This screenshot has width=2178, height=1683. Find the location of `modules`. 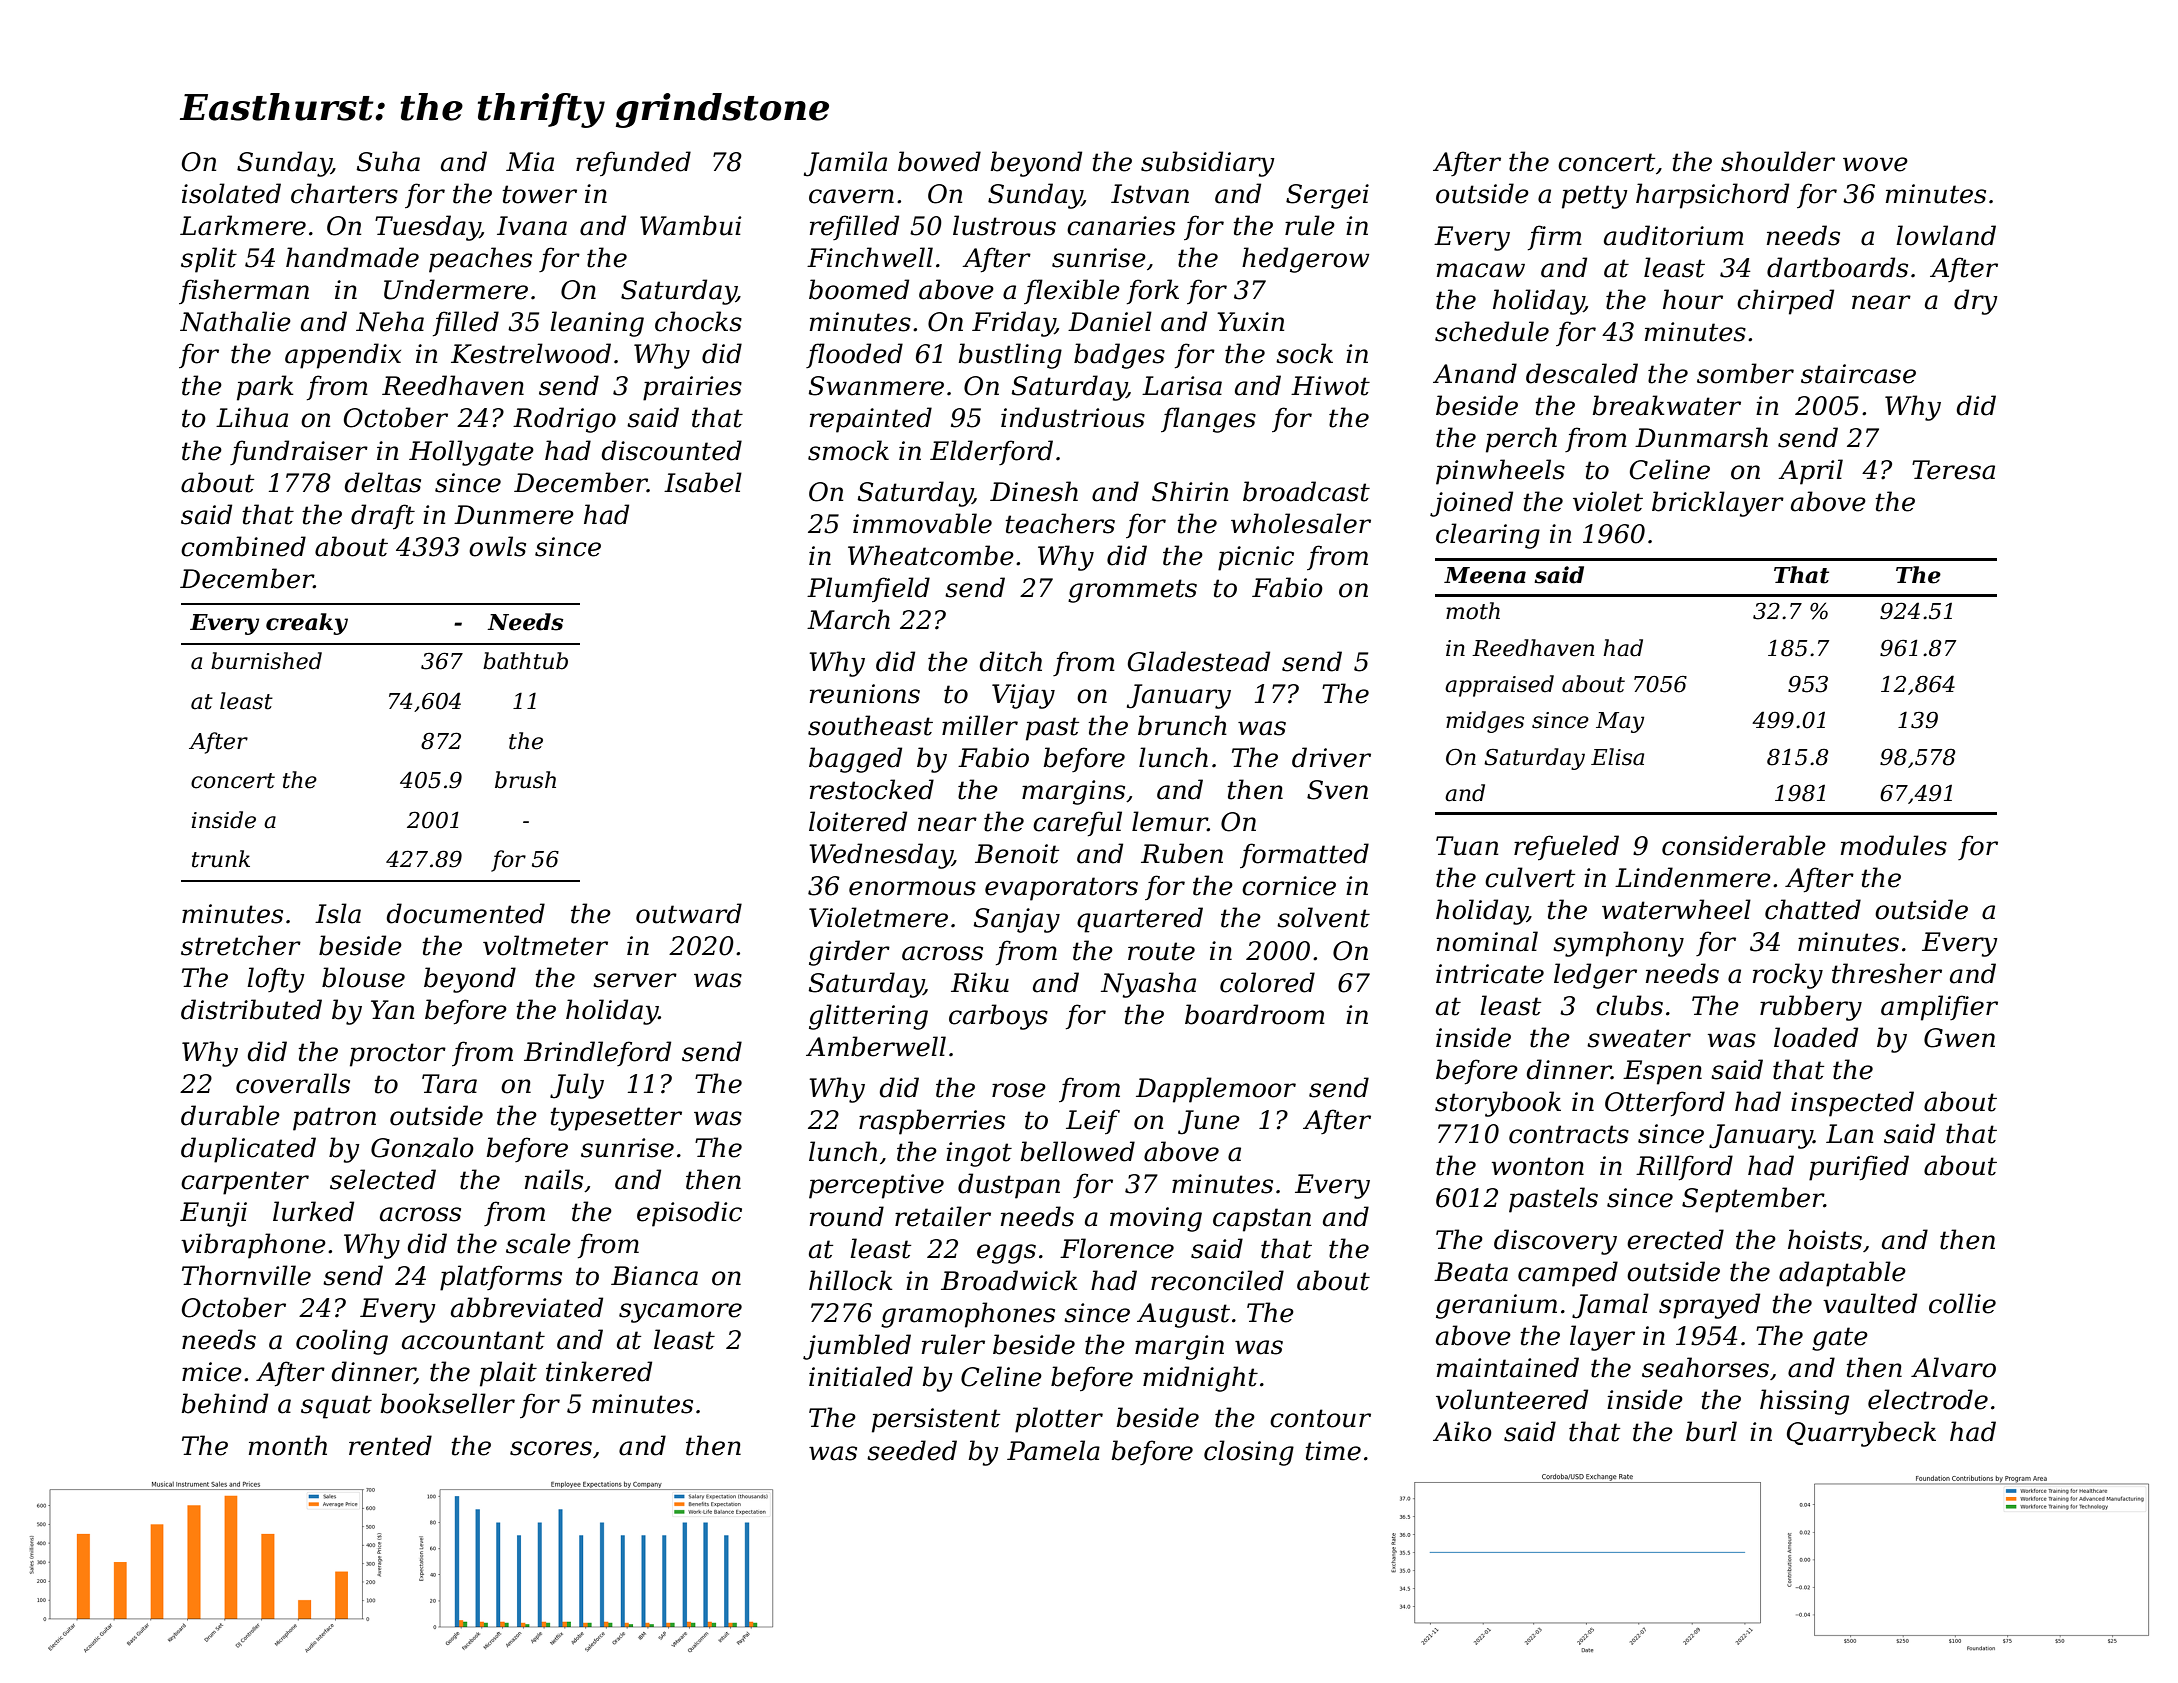

modules is located at coordinates (1894, 845).
